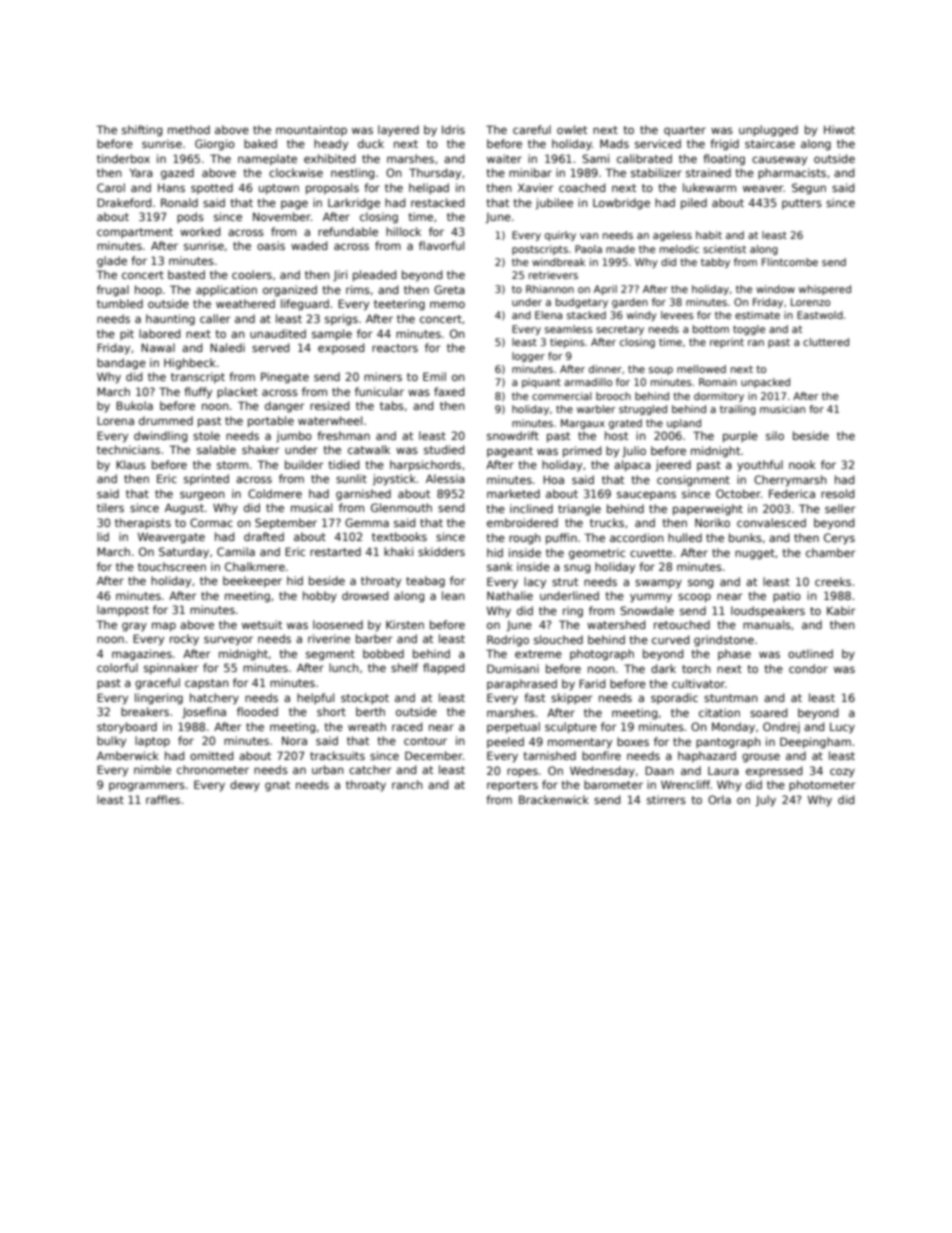  Describe the element at coordinates (163, 799) in the document. I see `raffles` at that location.
